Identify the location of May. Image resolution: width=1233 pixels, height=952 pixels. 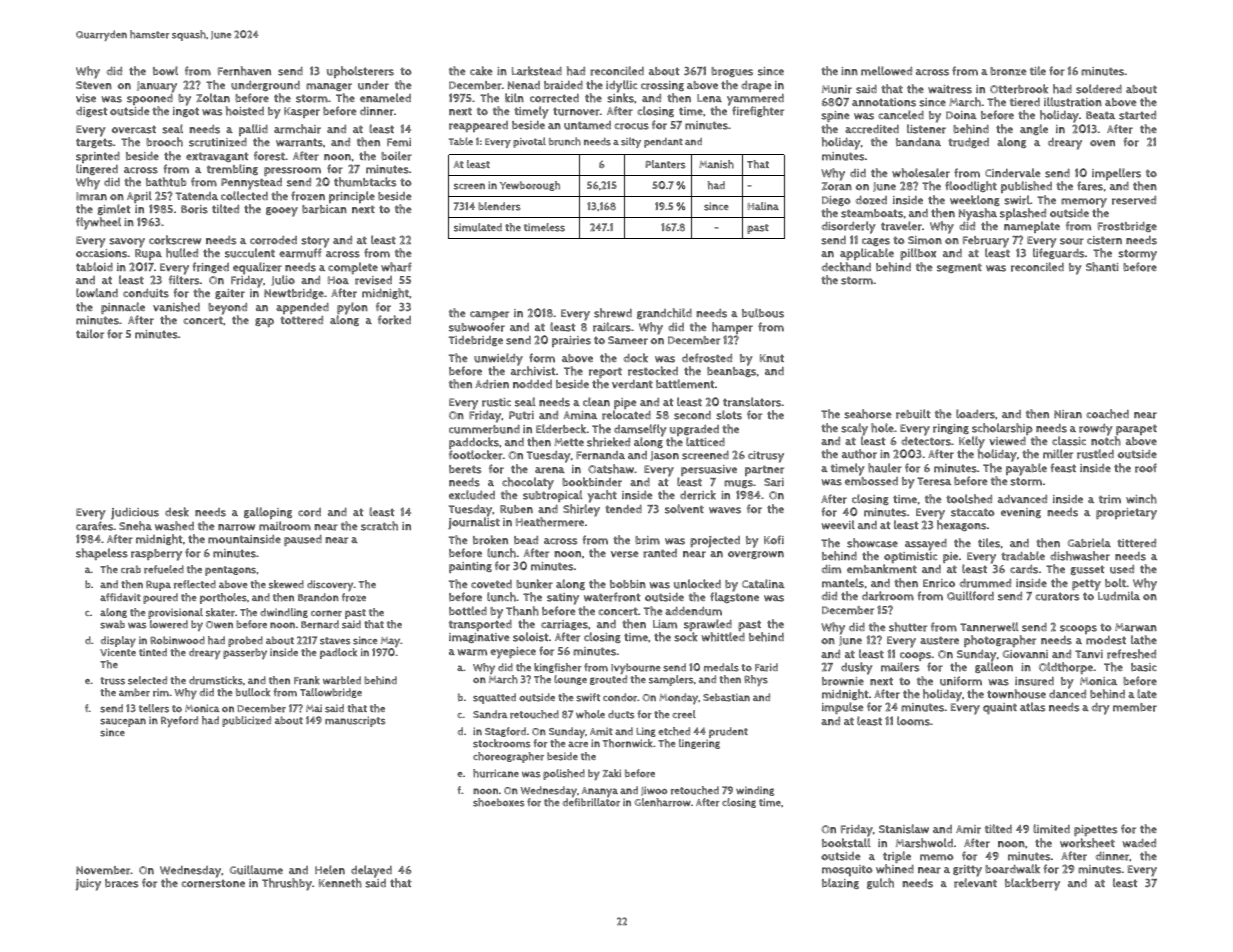
(391, 642).
